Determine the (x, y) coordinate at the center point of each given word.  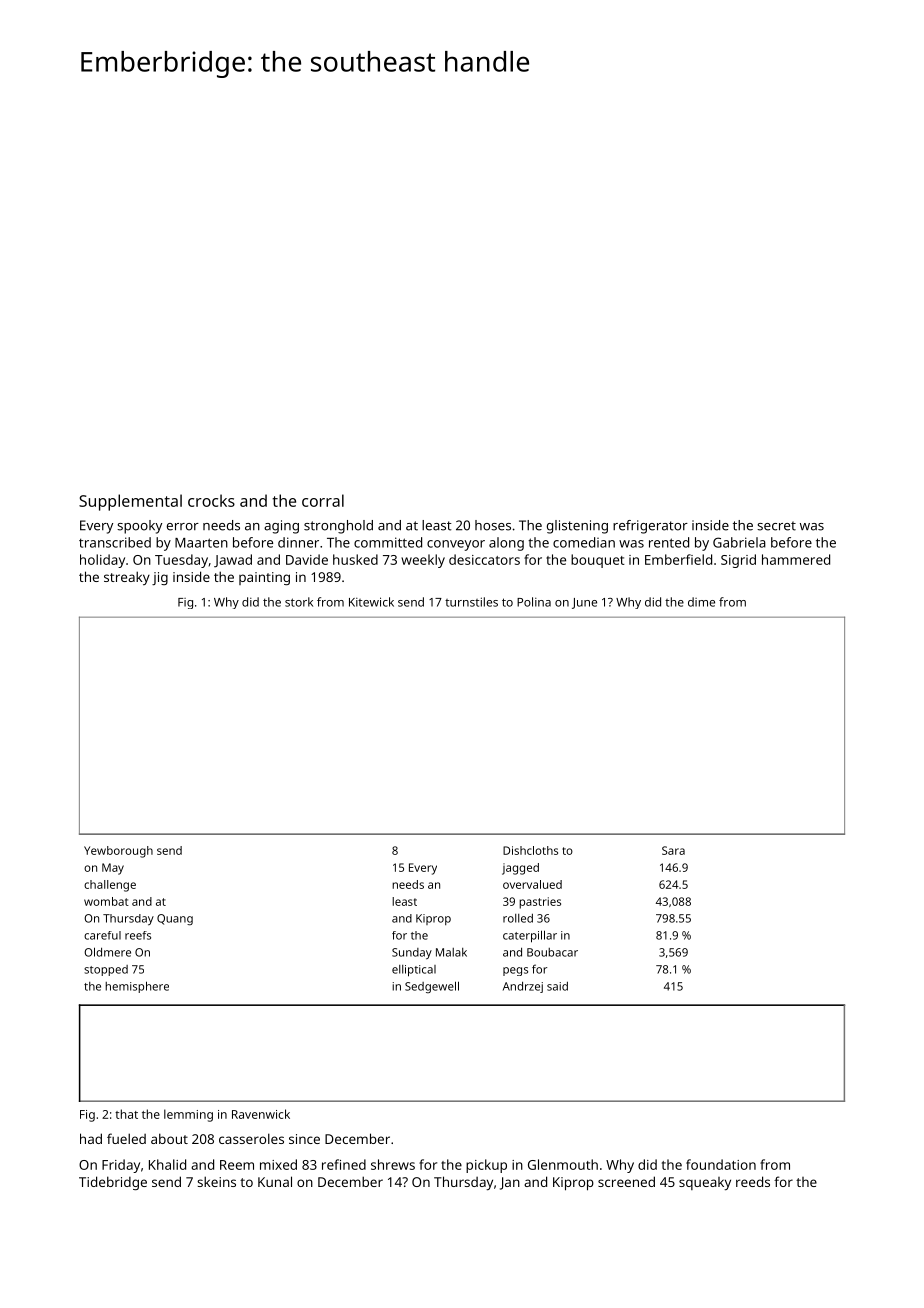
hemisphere (137, 987)
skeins (216, 1181)
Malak (451, 952)
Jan (510, 1183)
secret (776, 526)
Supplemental (130, 502)
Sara (673, 850)
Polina (534, 602)
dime (701, 602)
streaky (127, 578)
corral (323, 500)
